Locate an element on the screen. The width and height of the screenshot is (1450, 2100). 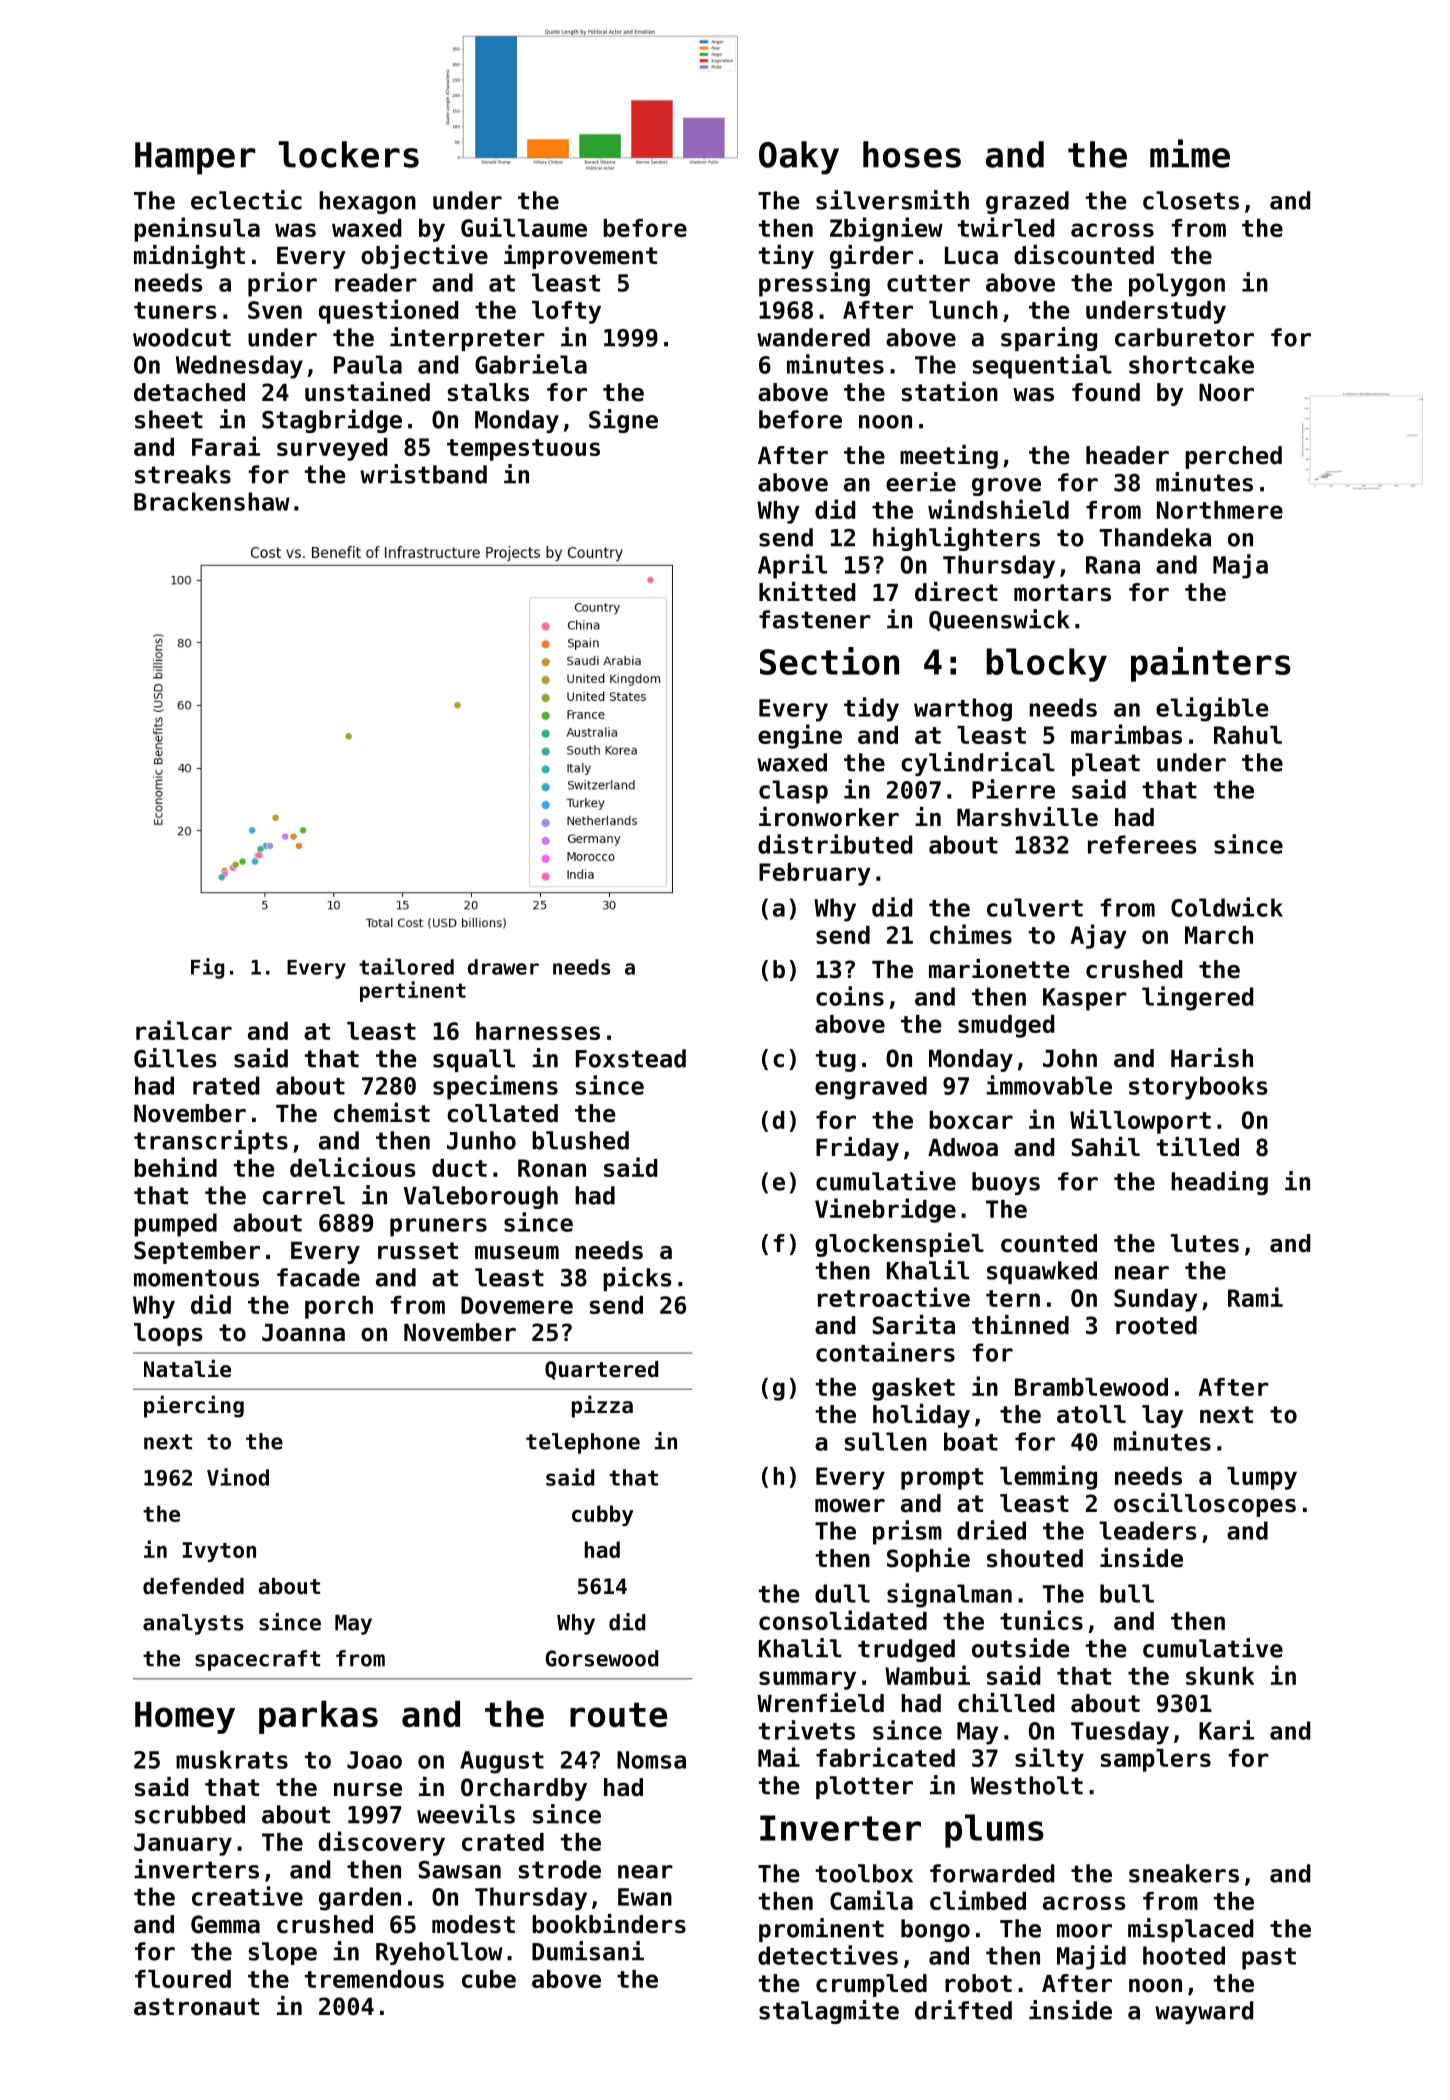
mime is located at coordinates (1190, 153).
